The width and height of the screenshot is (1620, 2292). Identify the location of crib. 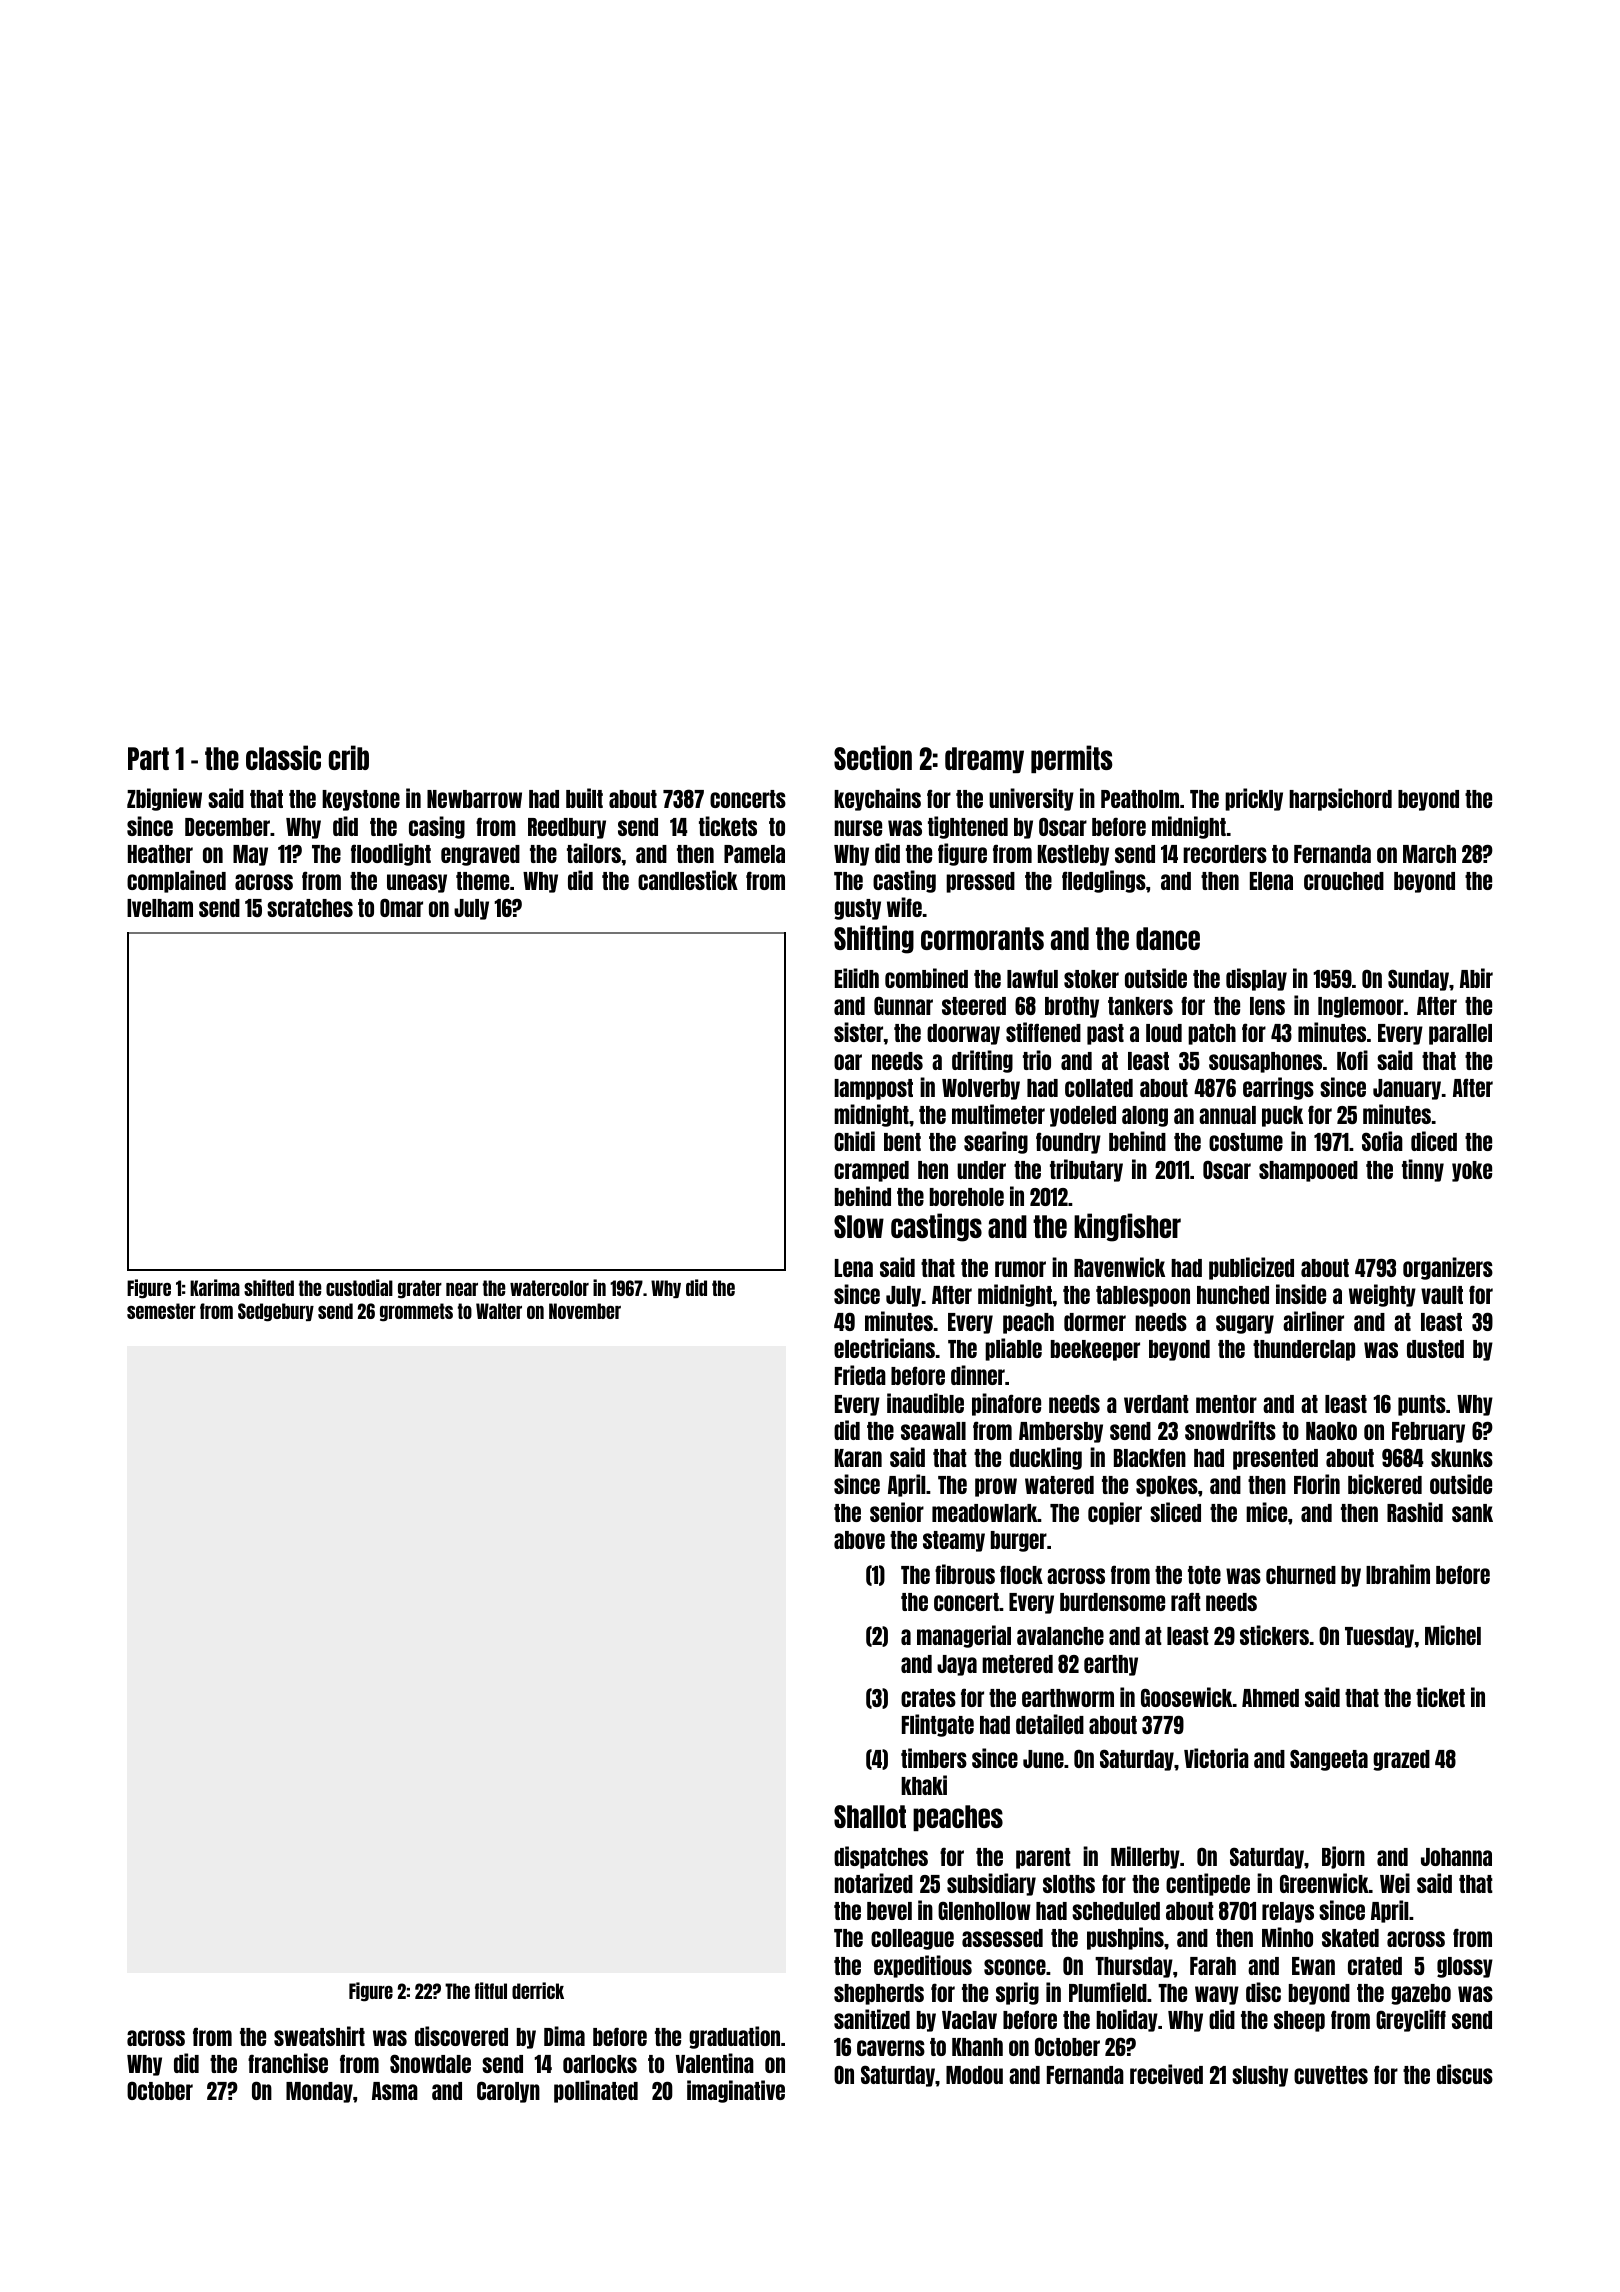
(349, 757).
